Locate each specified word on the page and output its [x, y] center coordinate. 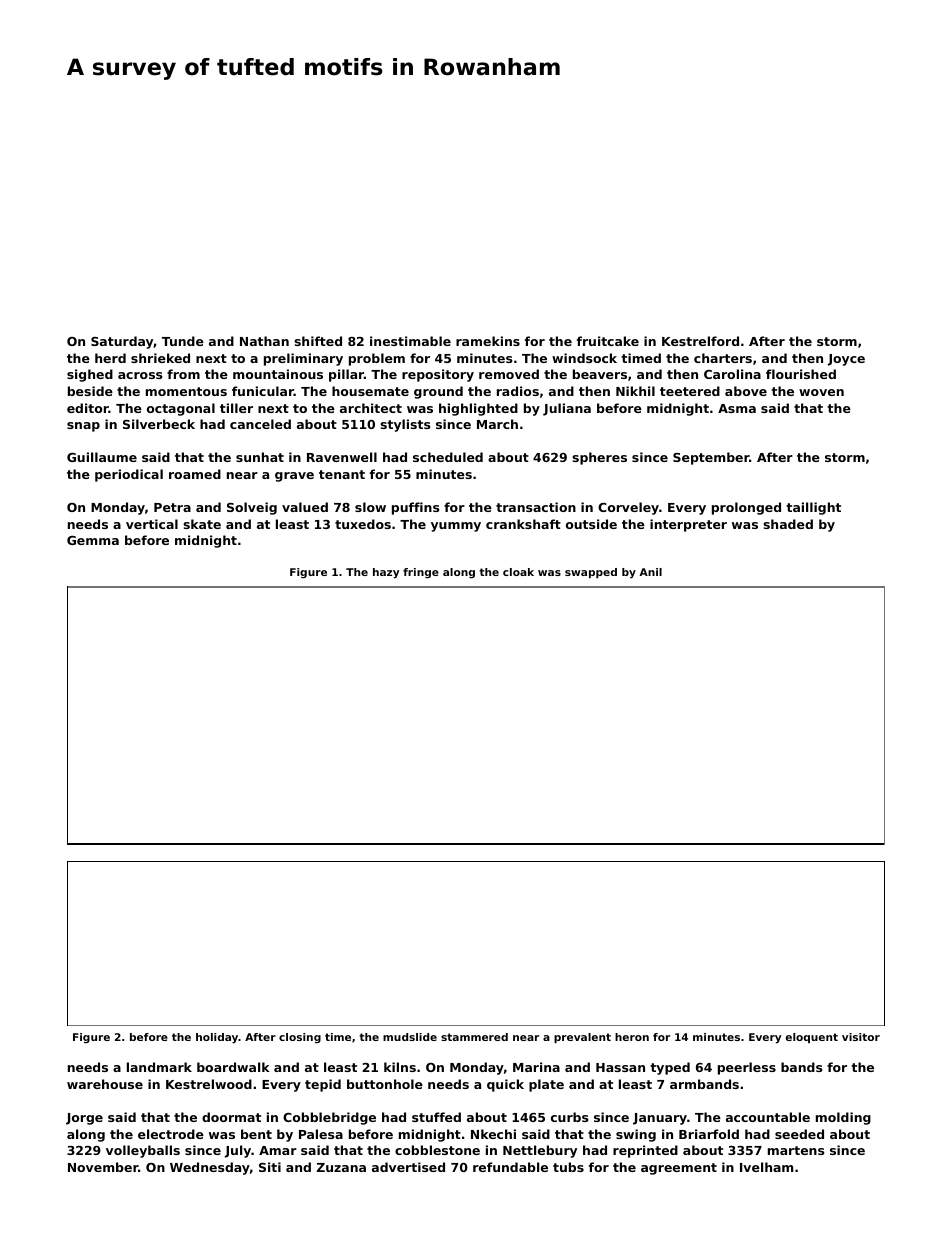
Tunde [183, 341]
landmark [159, 1067]
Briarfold [709, 1134]
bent [256, 1134]
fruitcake [608, 341]
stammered [474, 1037]
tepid [323, 1085]
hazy [386, 573]
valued [305, 507]
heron [632, 1037]
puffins [415, 508]
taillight [813, 508]
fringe [421, 573]
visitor [861, 1037]
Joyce [846, 360]
